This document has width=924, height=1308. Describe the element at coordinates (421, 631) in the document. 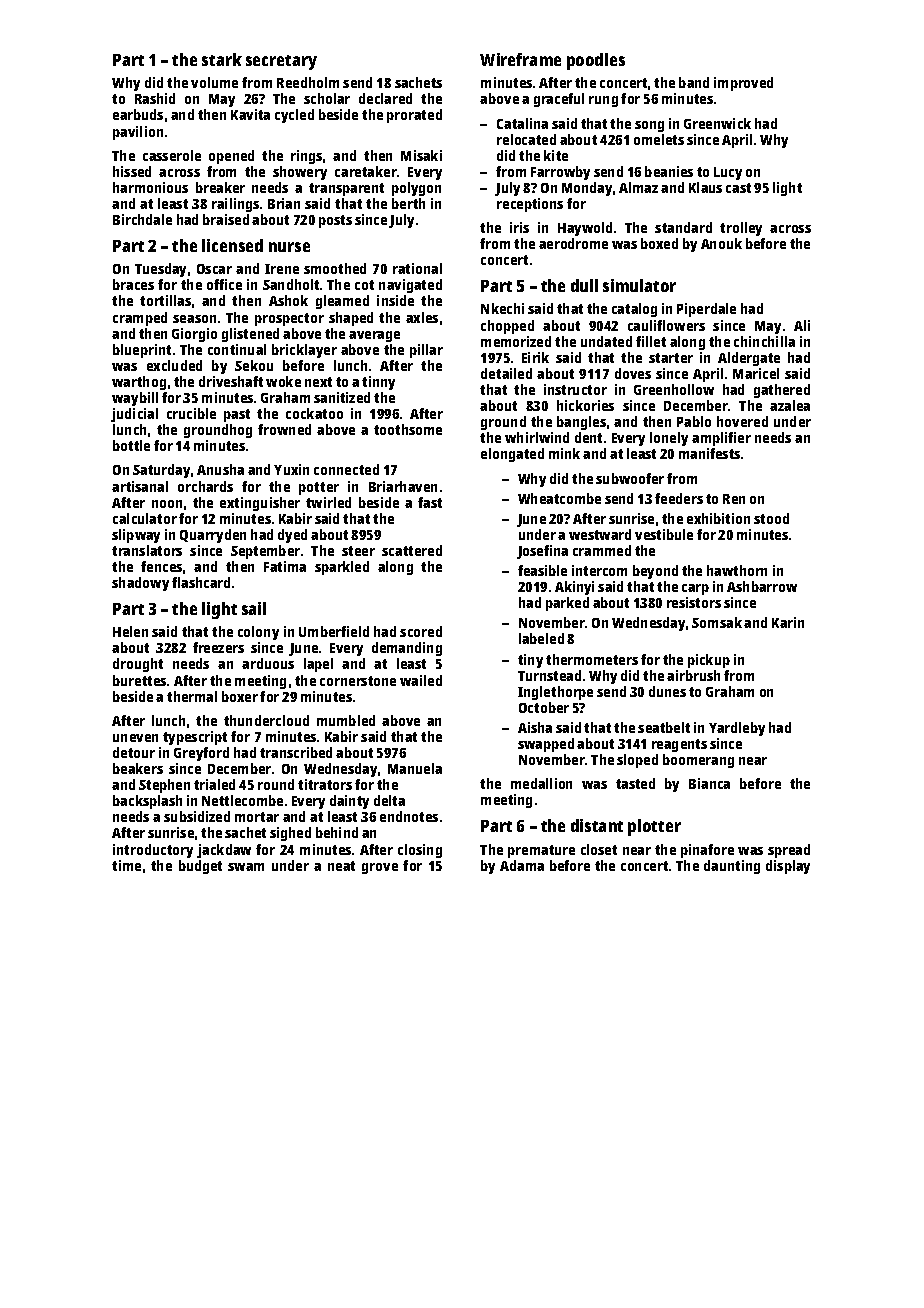

I see `scored` at that location.
